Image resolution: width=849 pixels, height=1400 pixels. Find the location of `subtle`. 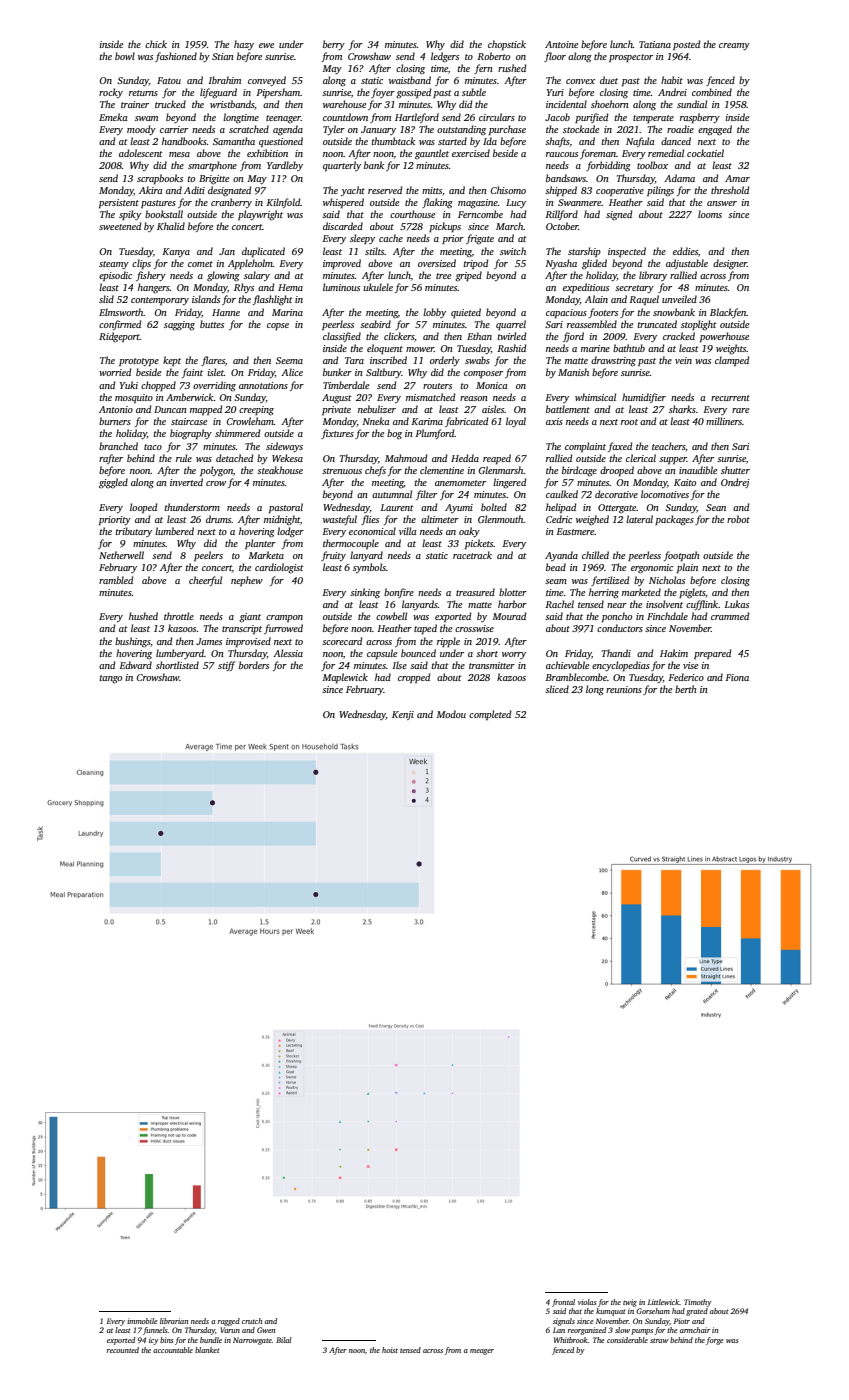

subtle is located at coordinates (474, 92).
